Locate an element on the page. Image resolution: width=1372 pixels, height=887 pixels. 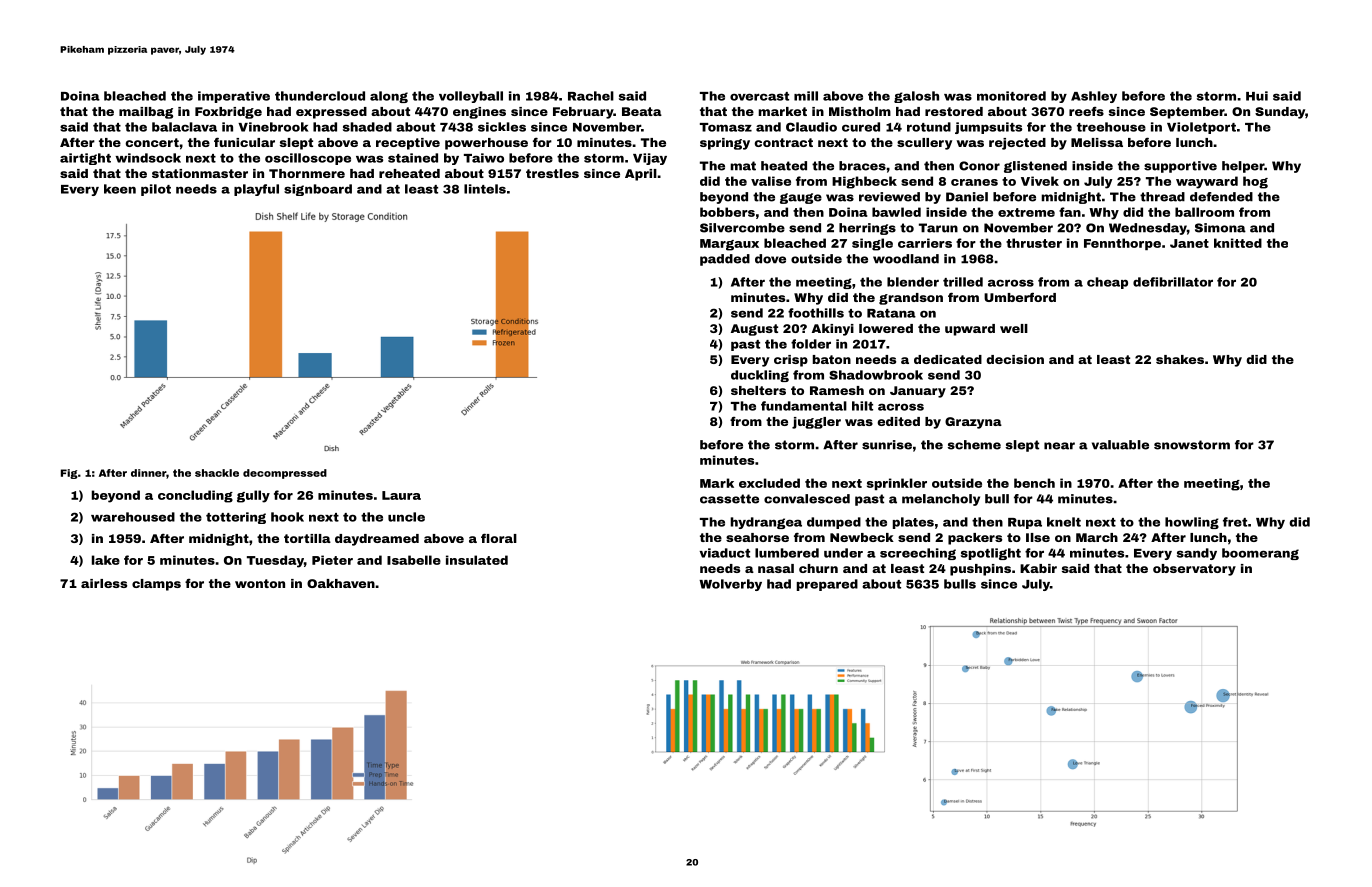
shakes is located at coordinates (1180, 359).
